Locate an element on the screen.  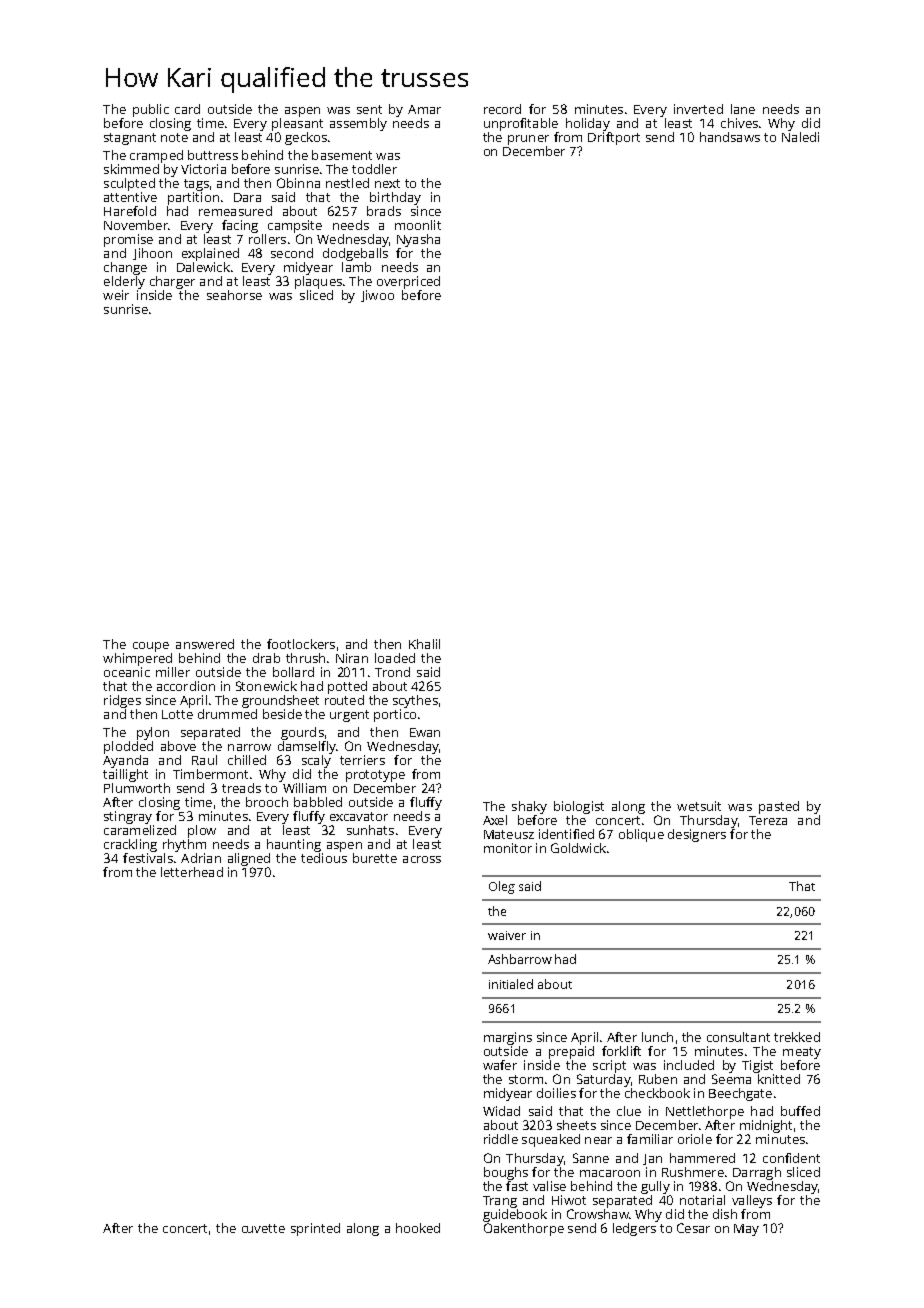
cramped is located at coordinates (156, 156).
